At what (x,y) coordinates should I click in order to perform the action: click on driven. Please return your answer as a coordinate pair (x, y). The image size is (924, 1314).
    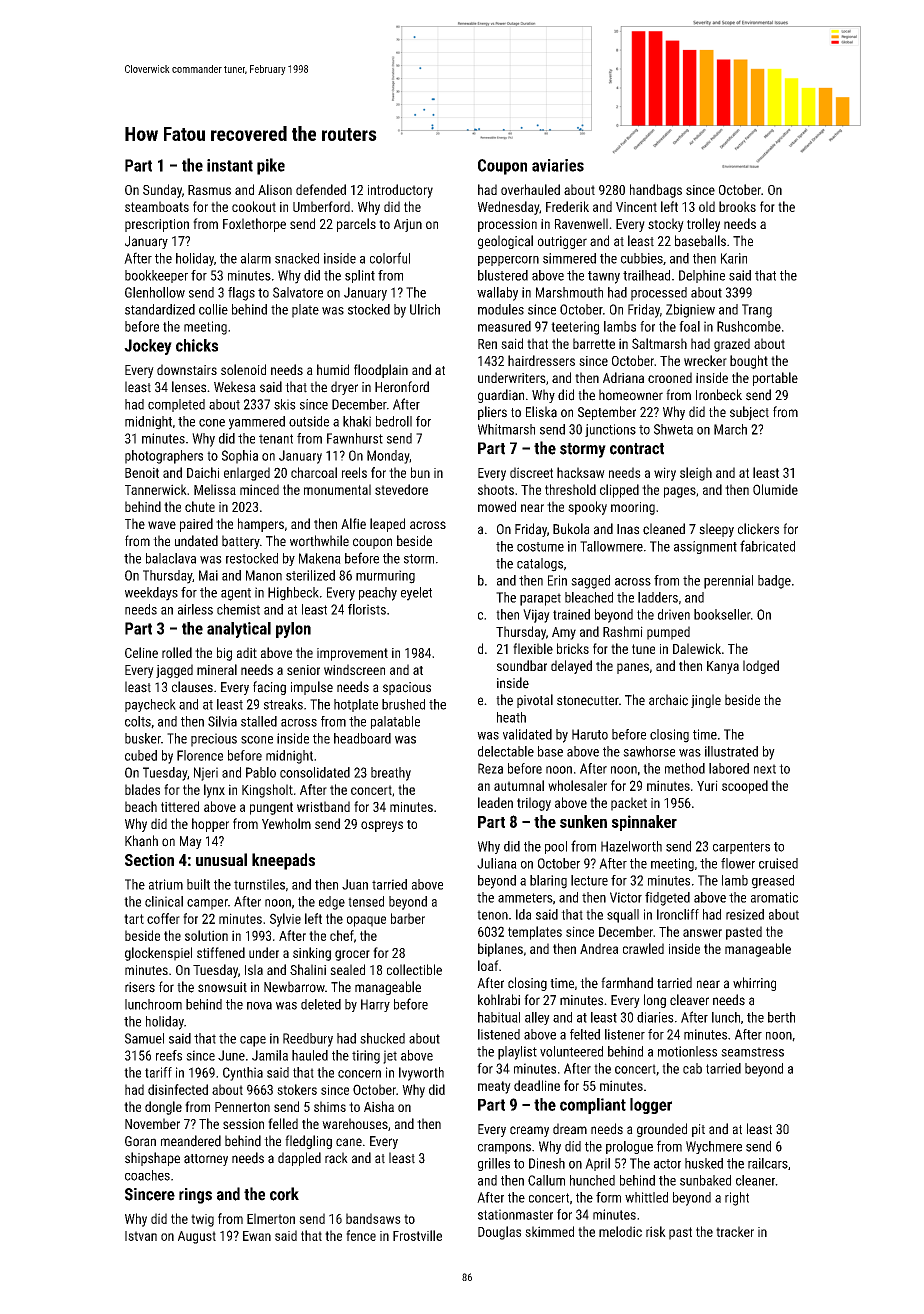
    Looking at the image, I should click on (674, 614).
